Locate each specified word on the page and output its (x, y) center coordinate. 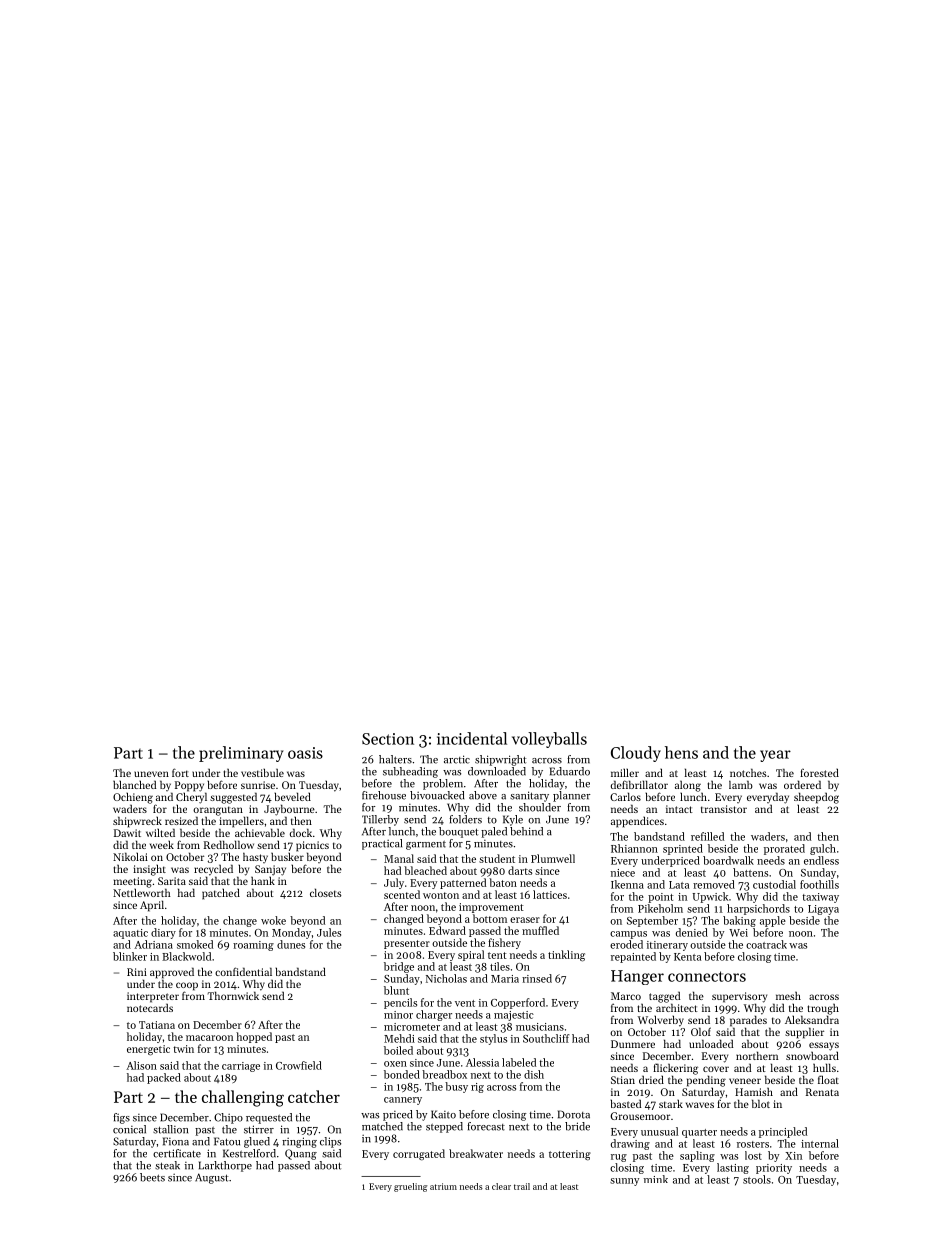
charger (434, 1015)
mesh (788, 996)
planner (572, 796)
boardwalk (728, 860)
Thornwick (233, 995)
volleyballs (549, 740)
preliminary (241, 754)
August (211, 1178)
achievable (260, 832)
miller (625, 772)
